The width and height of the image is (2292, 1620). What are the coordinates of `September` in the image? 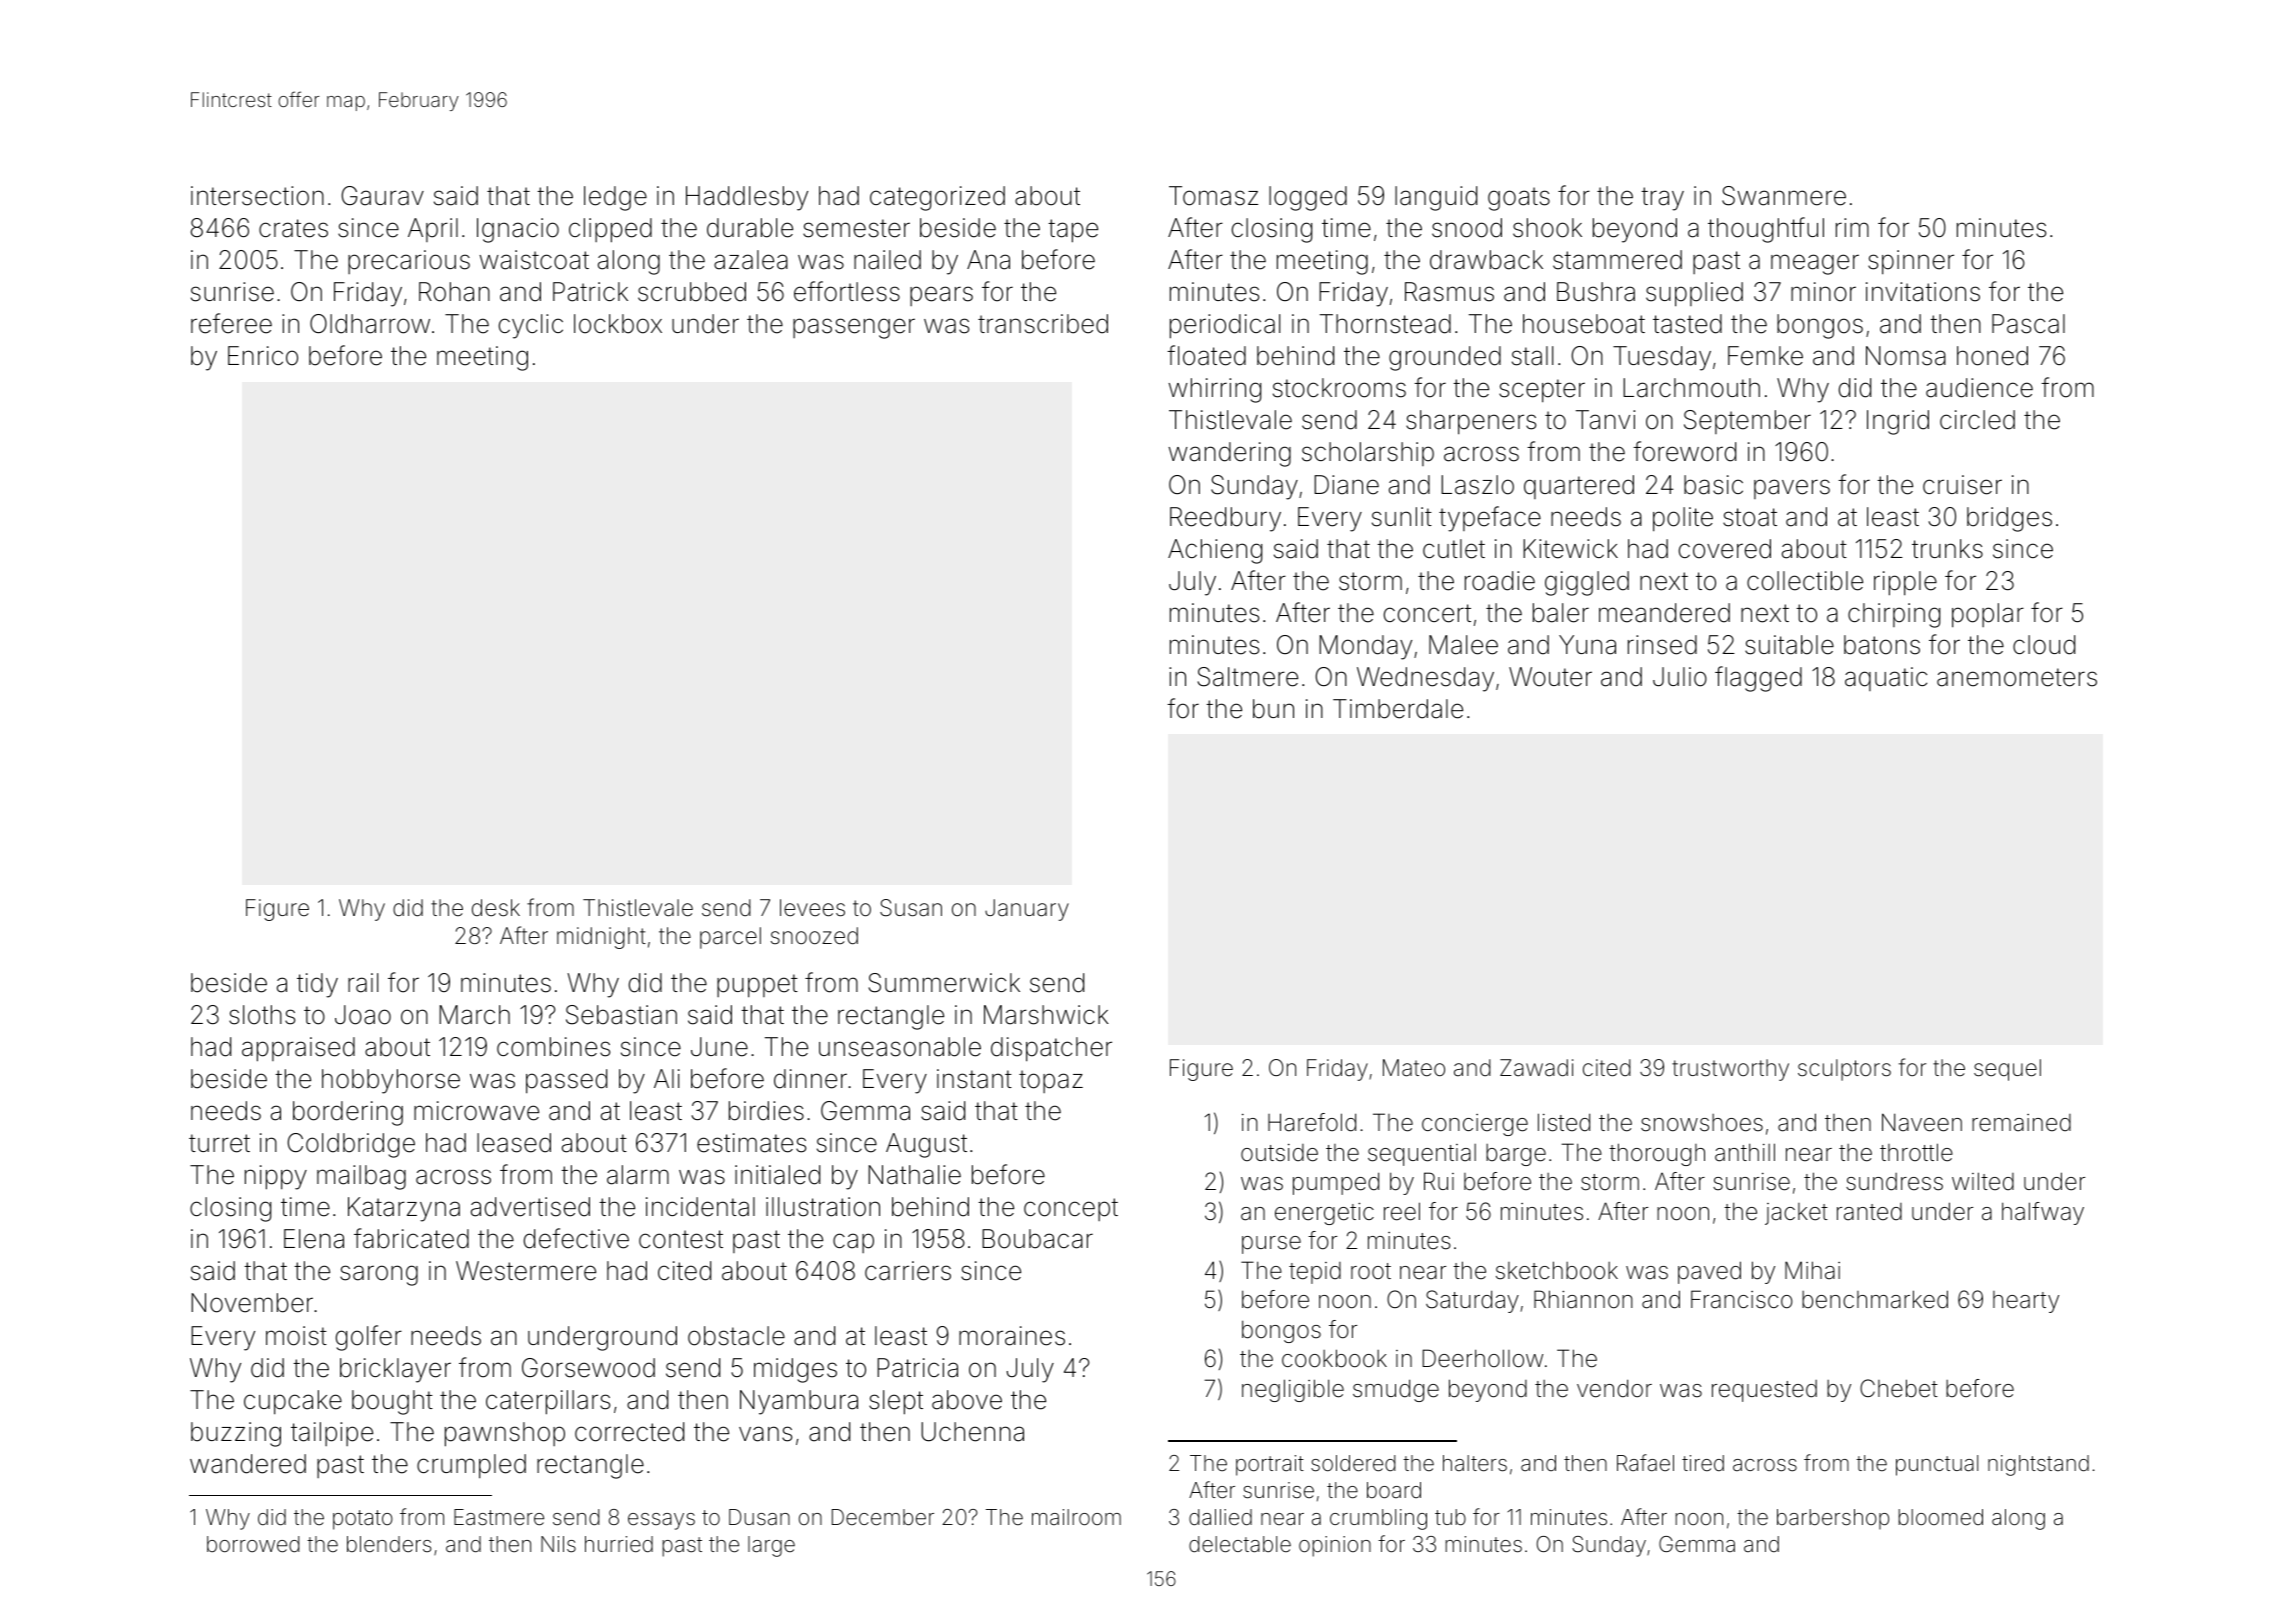 It's located at (1747, 422).
